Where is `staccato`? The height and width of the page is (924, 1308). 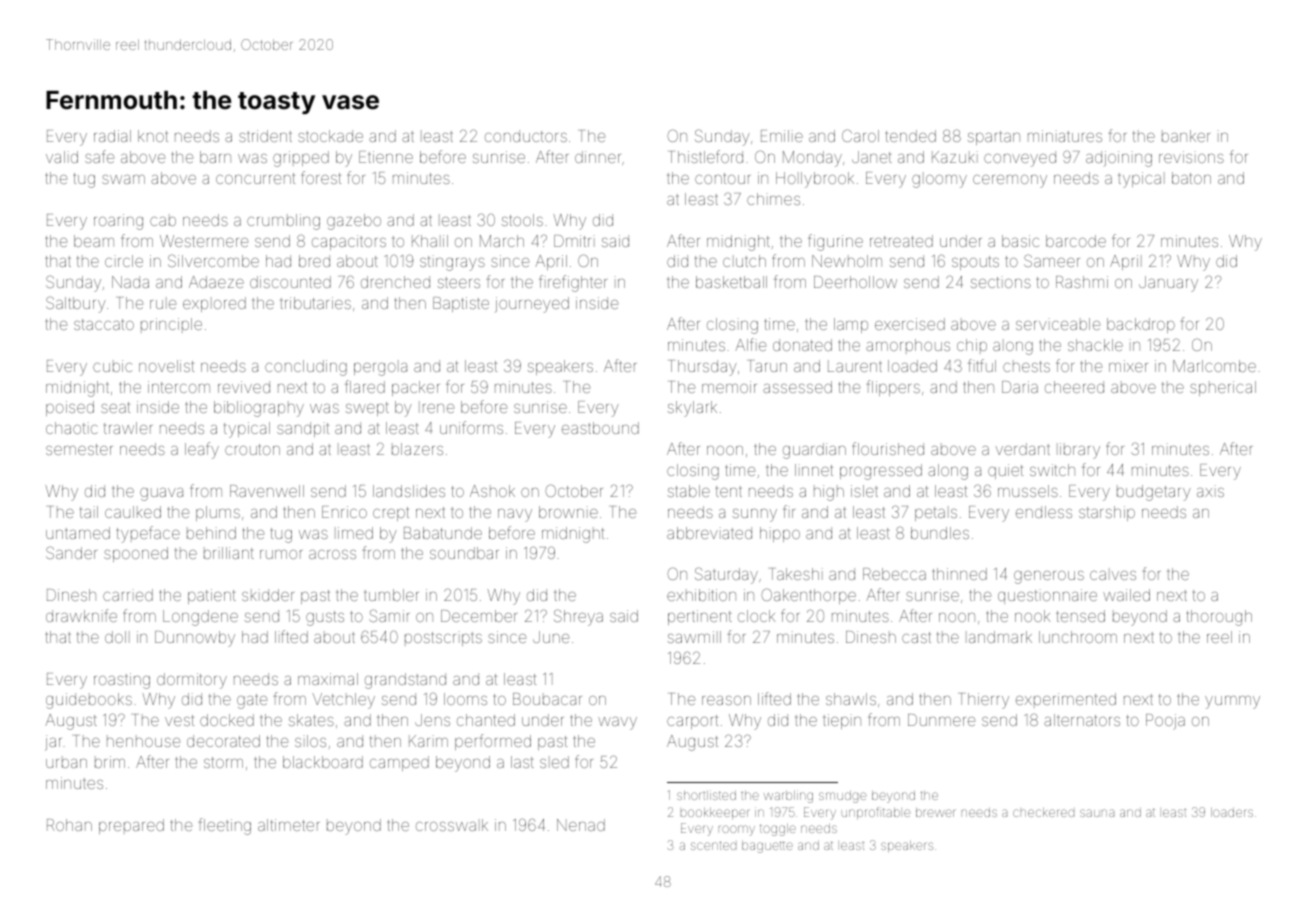 staccato is located at coordinates (104, 324).
